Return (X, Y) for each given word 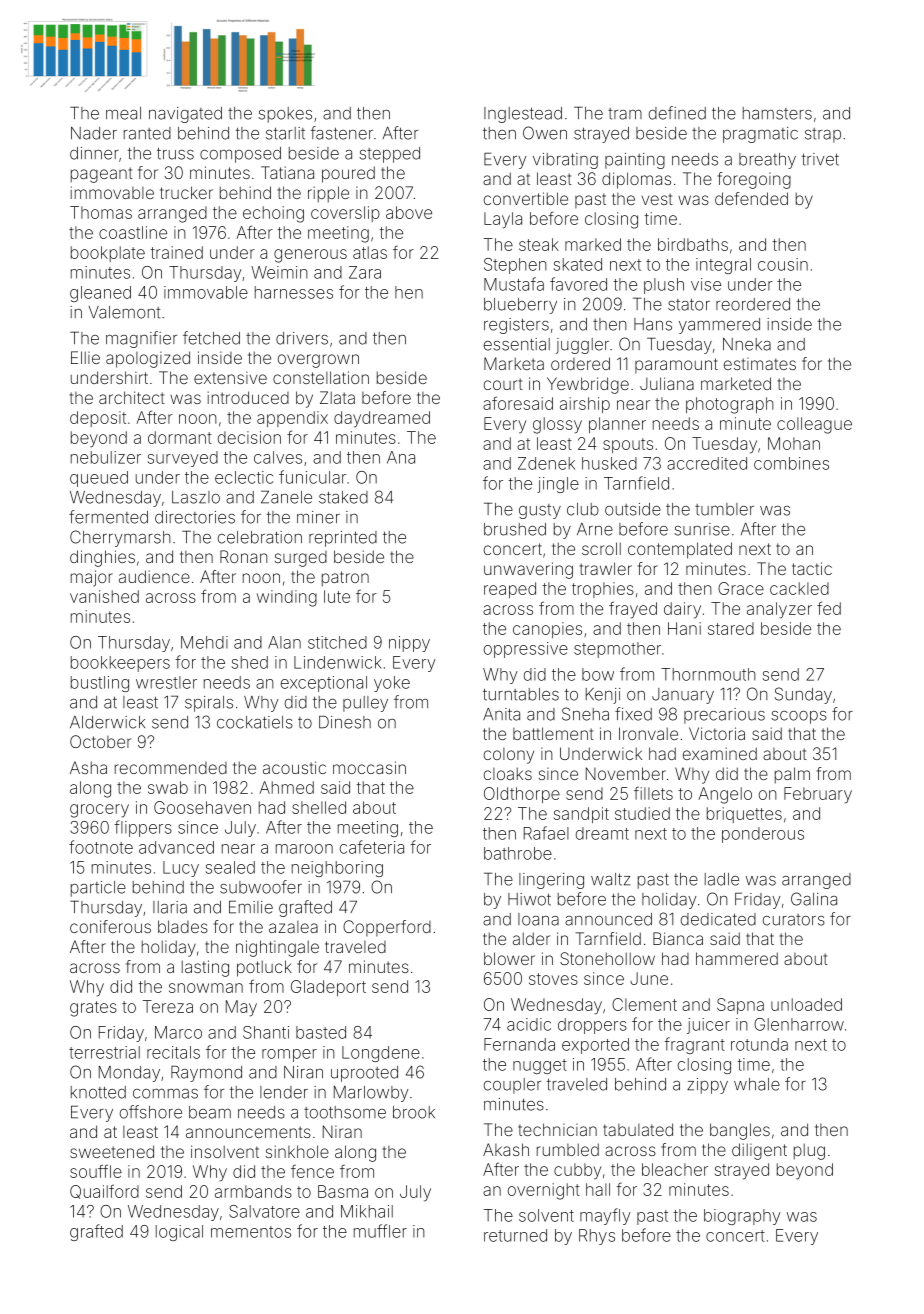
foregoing (754, 180)
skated (577, 264)
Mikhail (367, 1211)
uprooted (364, 1074)
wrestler (166, 682)
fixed (633, 714)
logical (179, 1233)
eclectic (244, 477)
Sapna (740, 1006)
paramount (676, 365)
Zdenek (546, 463)
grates (93, 1009)
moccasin (369, 767)
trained (177, 252)
